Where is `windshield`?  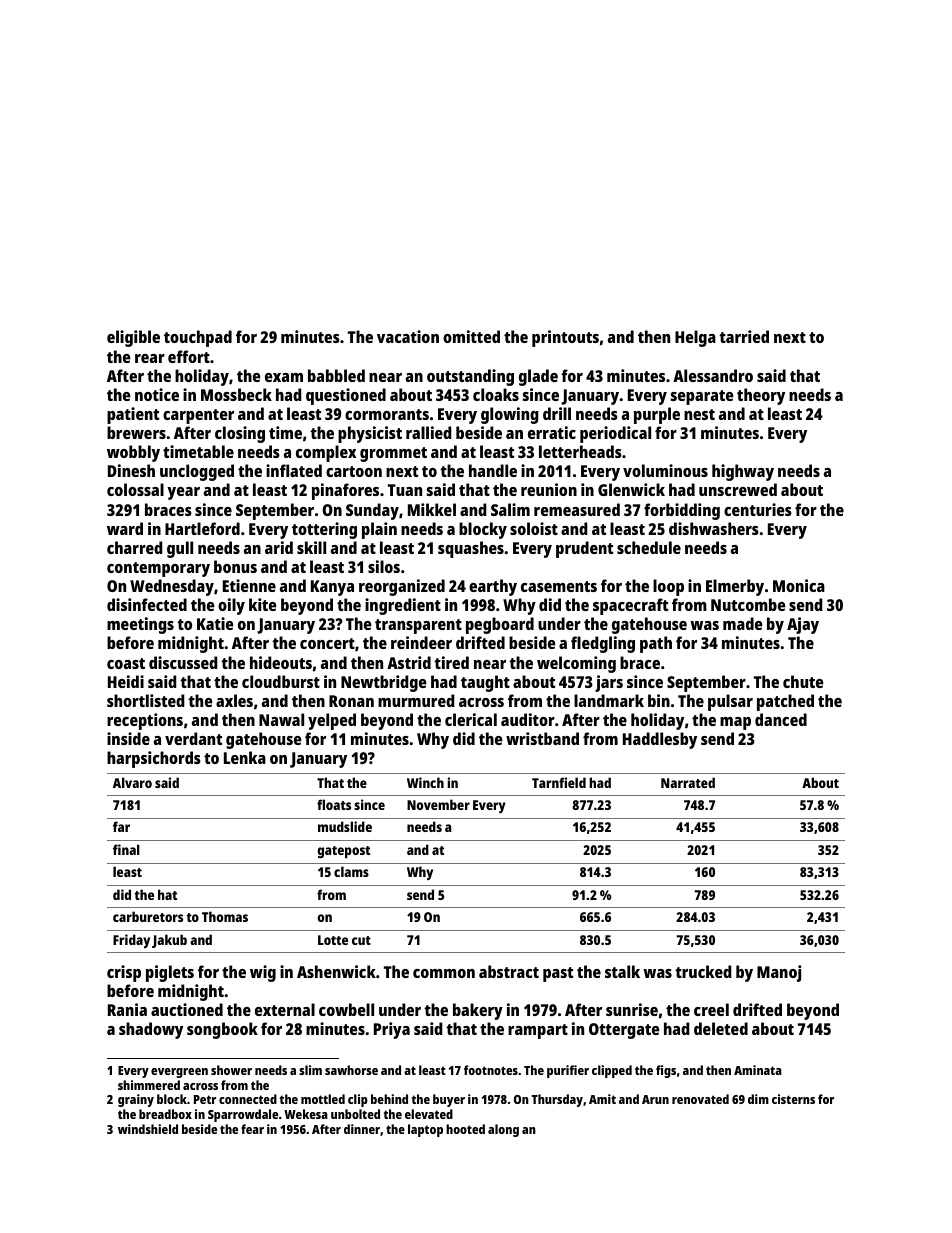
windshield is located at coordinates (148, 1129).
